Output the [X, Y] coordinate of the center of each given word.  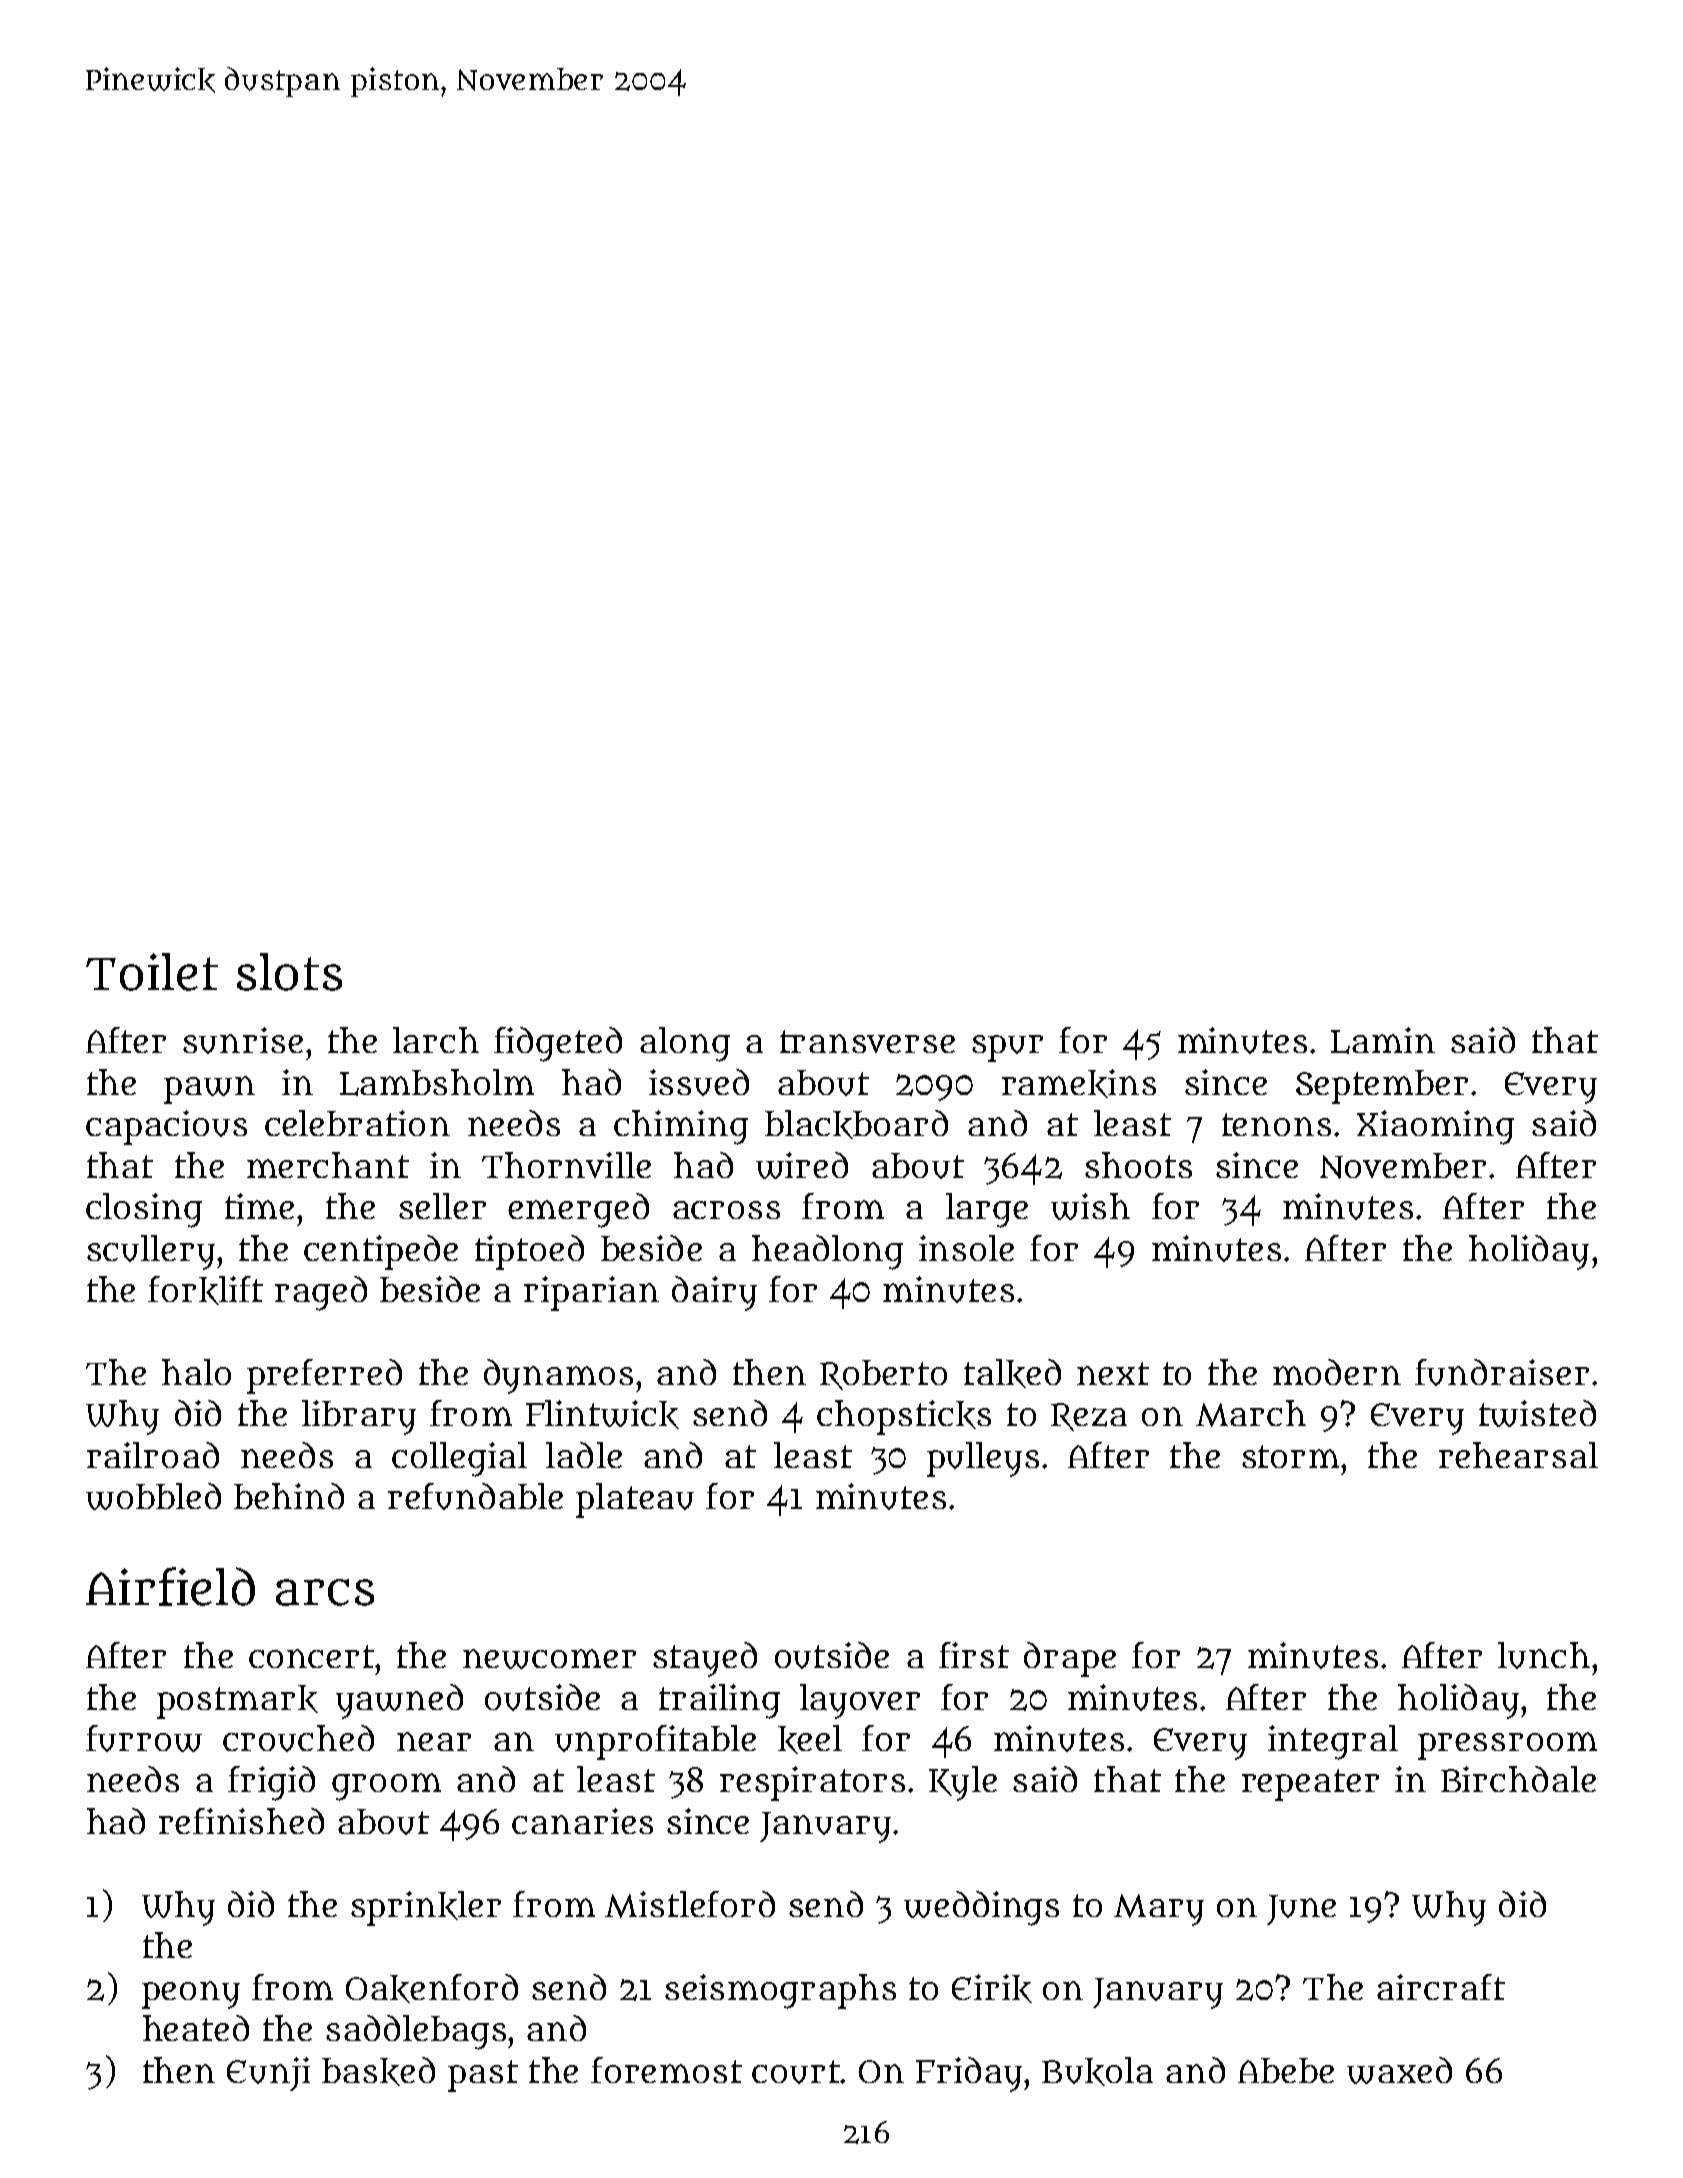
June [1301, 1910]
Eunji [268, 2074]
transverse [867, 1041]
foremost [666, 2070]
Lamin [1383, 1040]
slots [289, 972]
